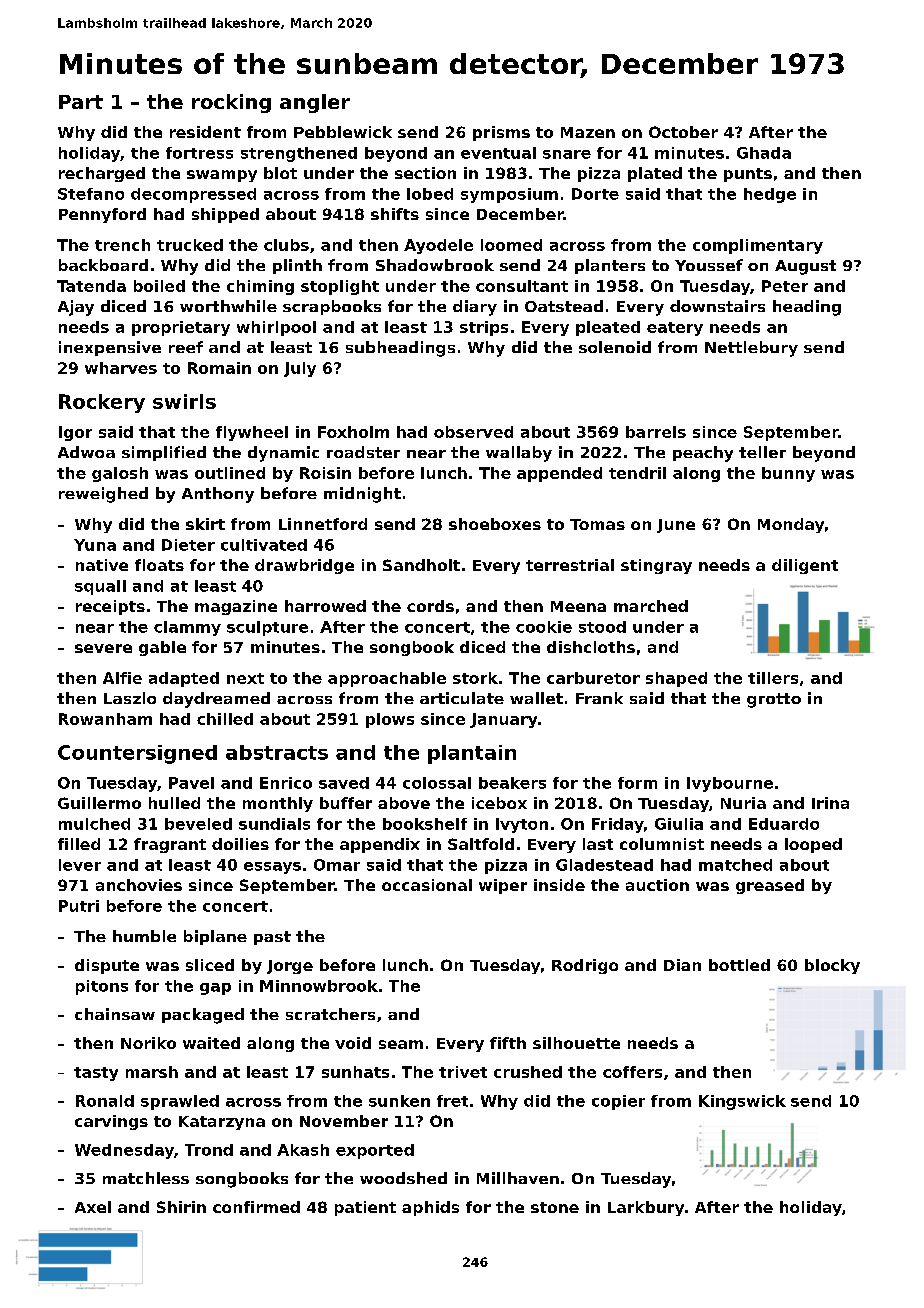  Describe the element at coordinates (144, 936) in the screenshot. I see `humble` at that location.
